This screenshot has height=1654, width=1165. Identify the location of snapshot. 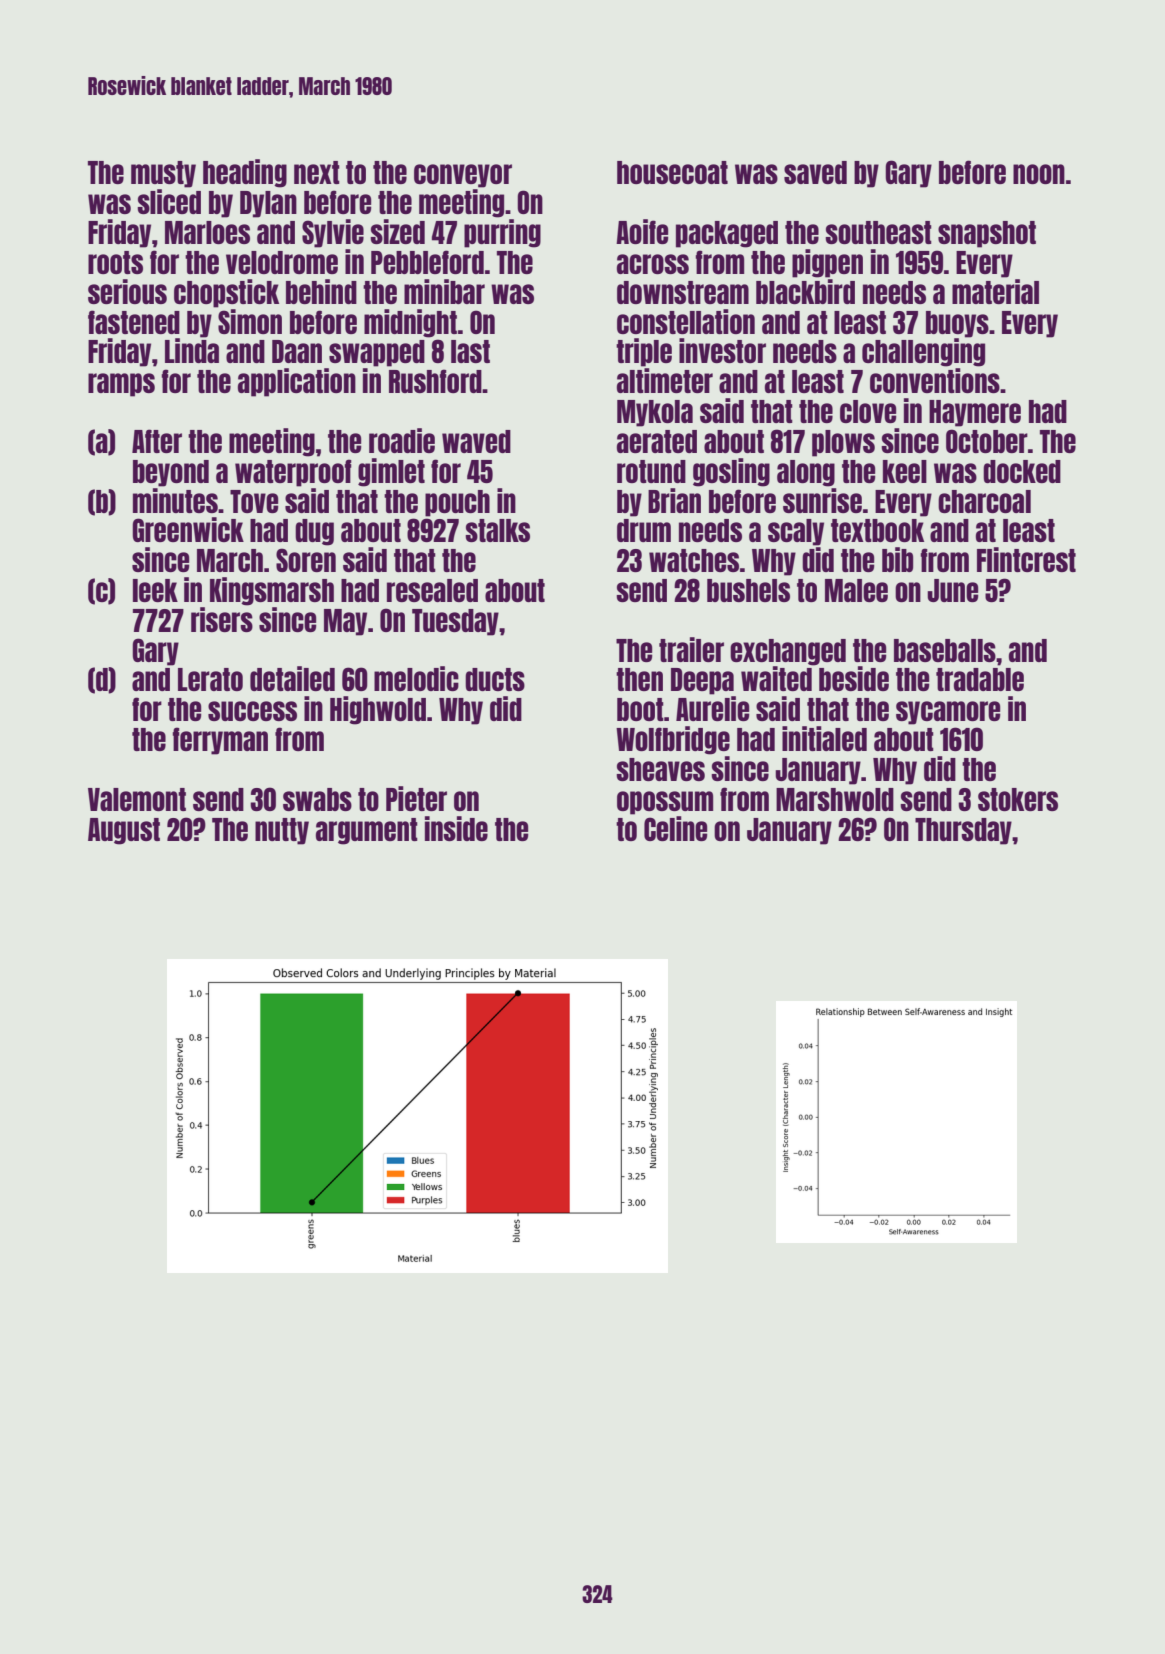
(987, 234).
